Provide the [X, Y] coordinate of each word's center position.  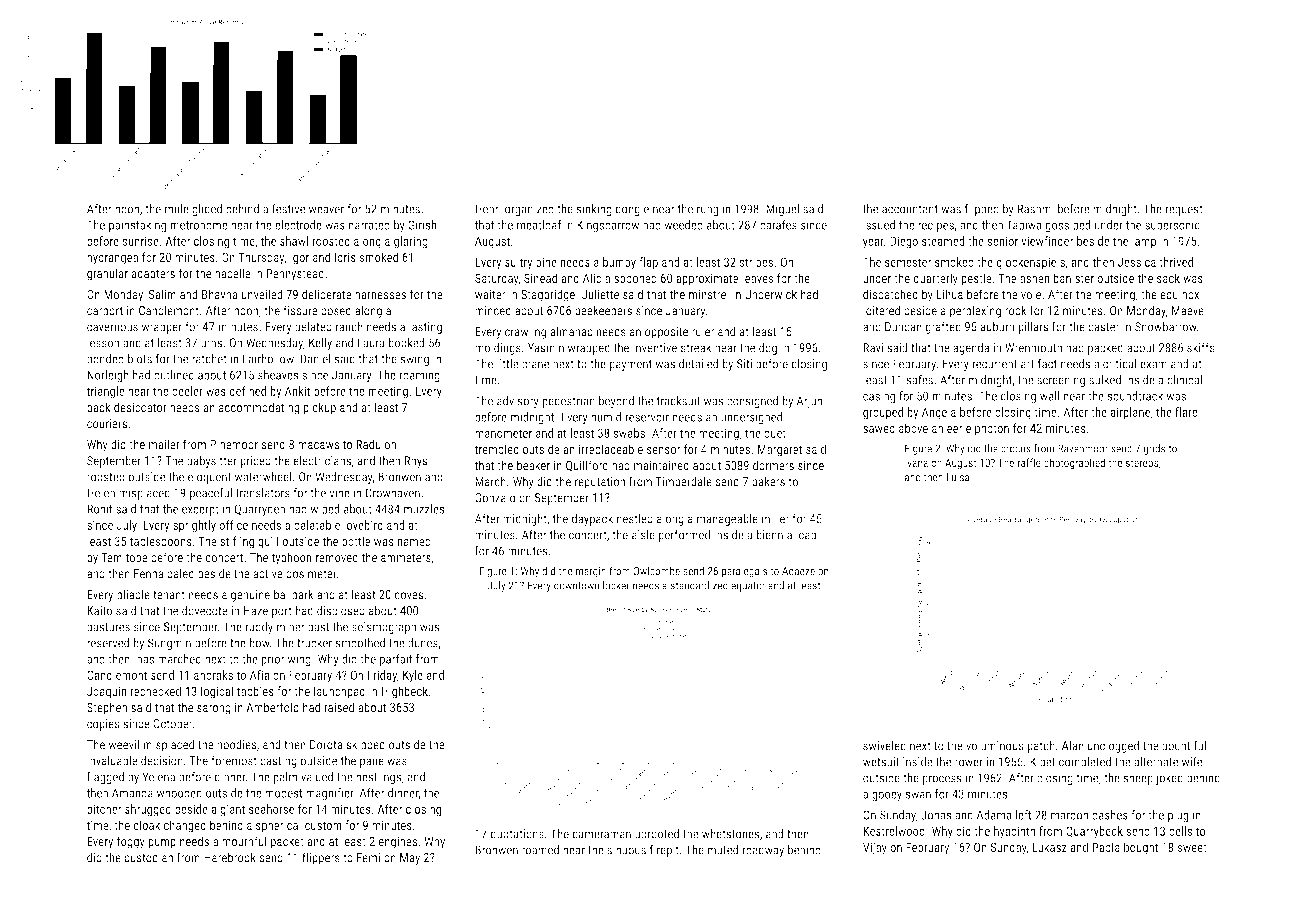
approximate [707, 279]
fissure [300, 310]
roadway [763, 851]
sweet [1192, 847]
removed [337, 557]
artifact [1039, 363]
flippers [321, 858]
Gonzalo [495, 497]
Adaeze [798, 570]
